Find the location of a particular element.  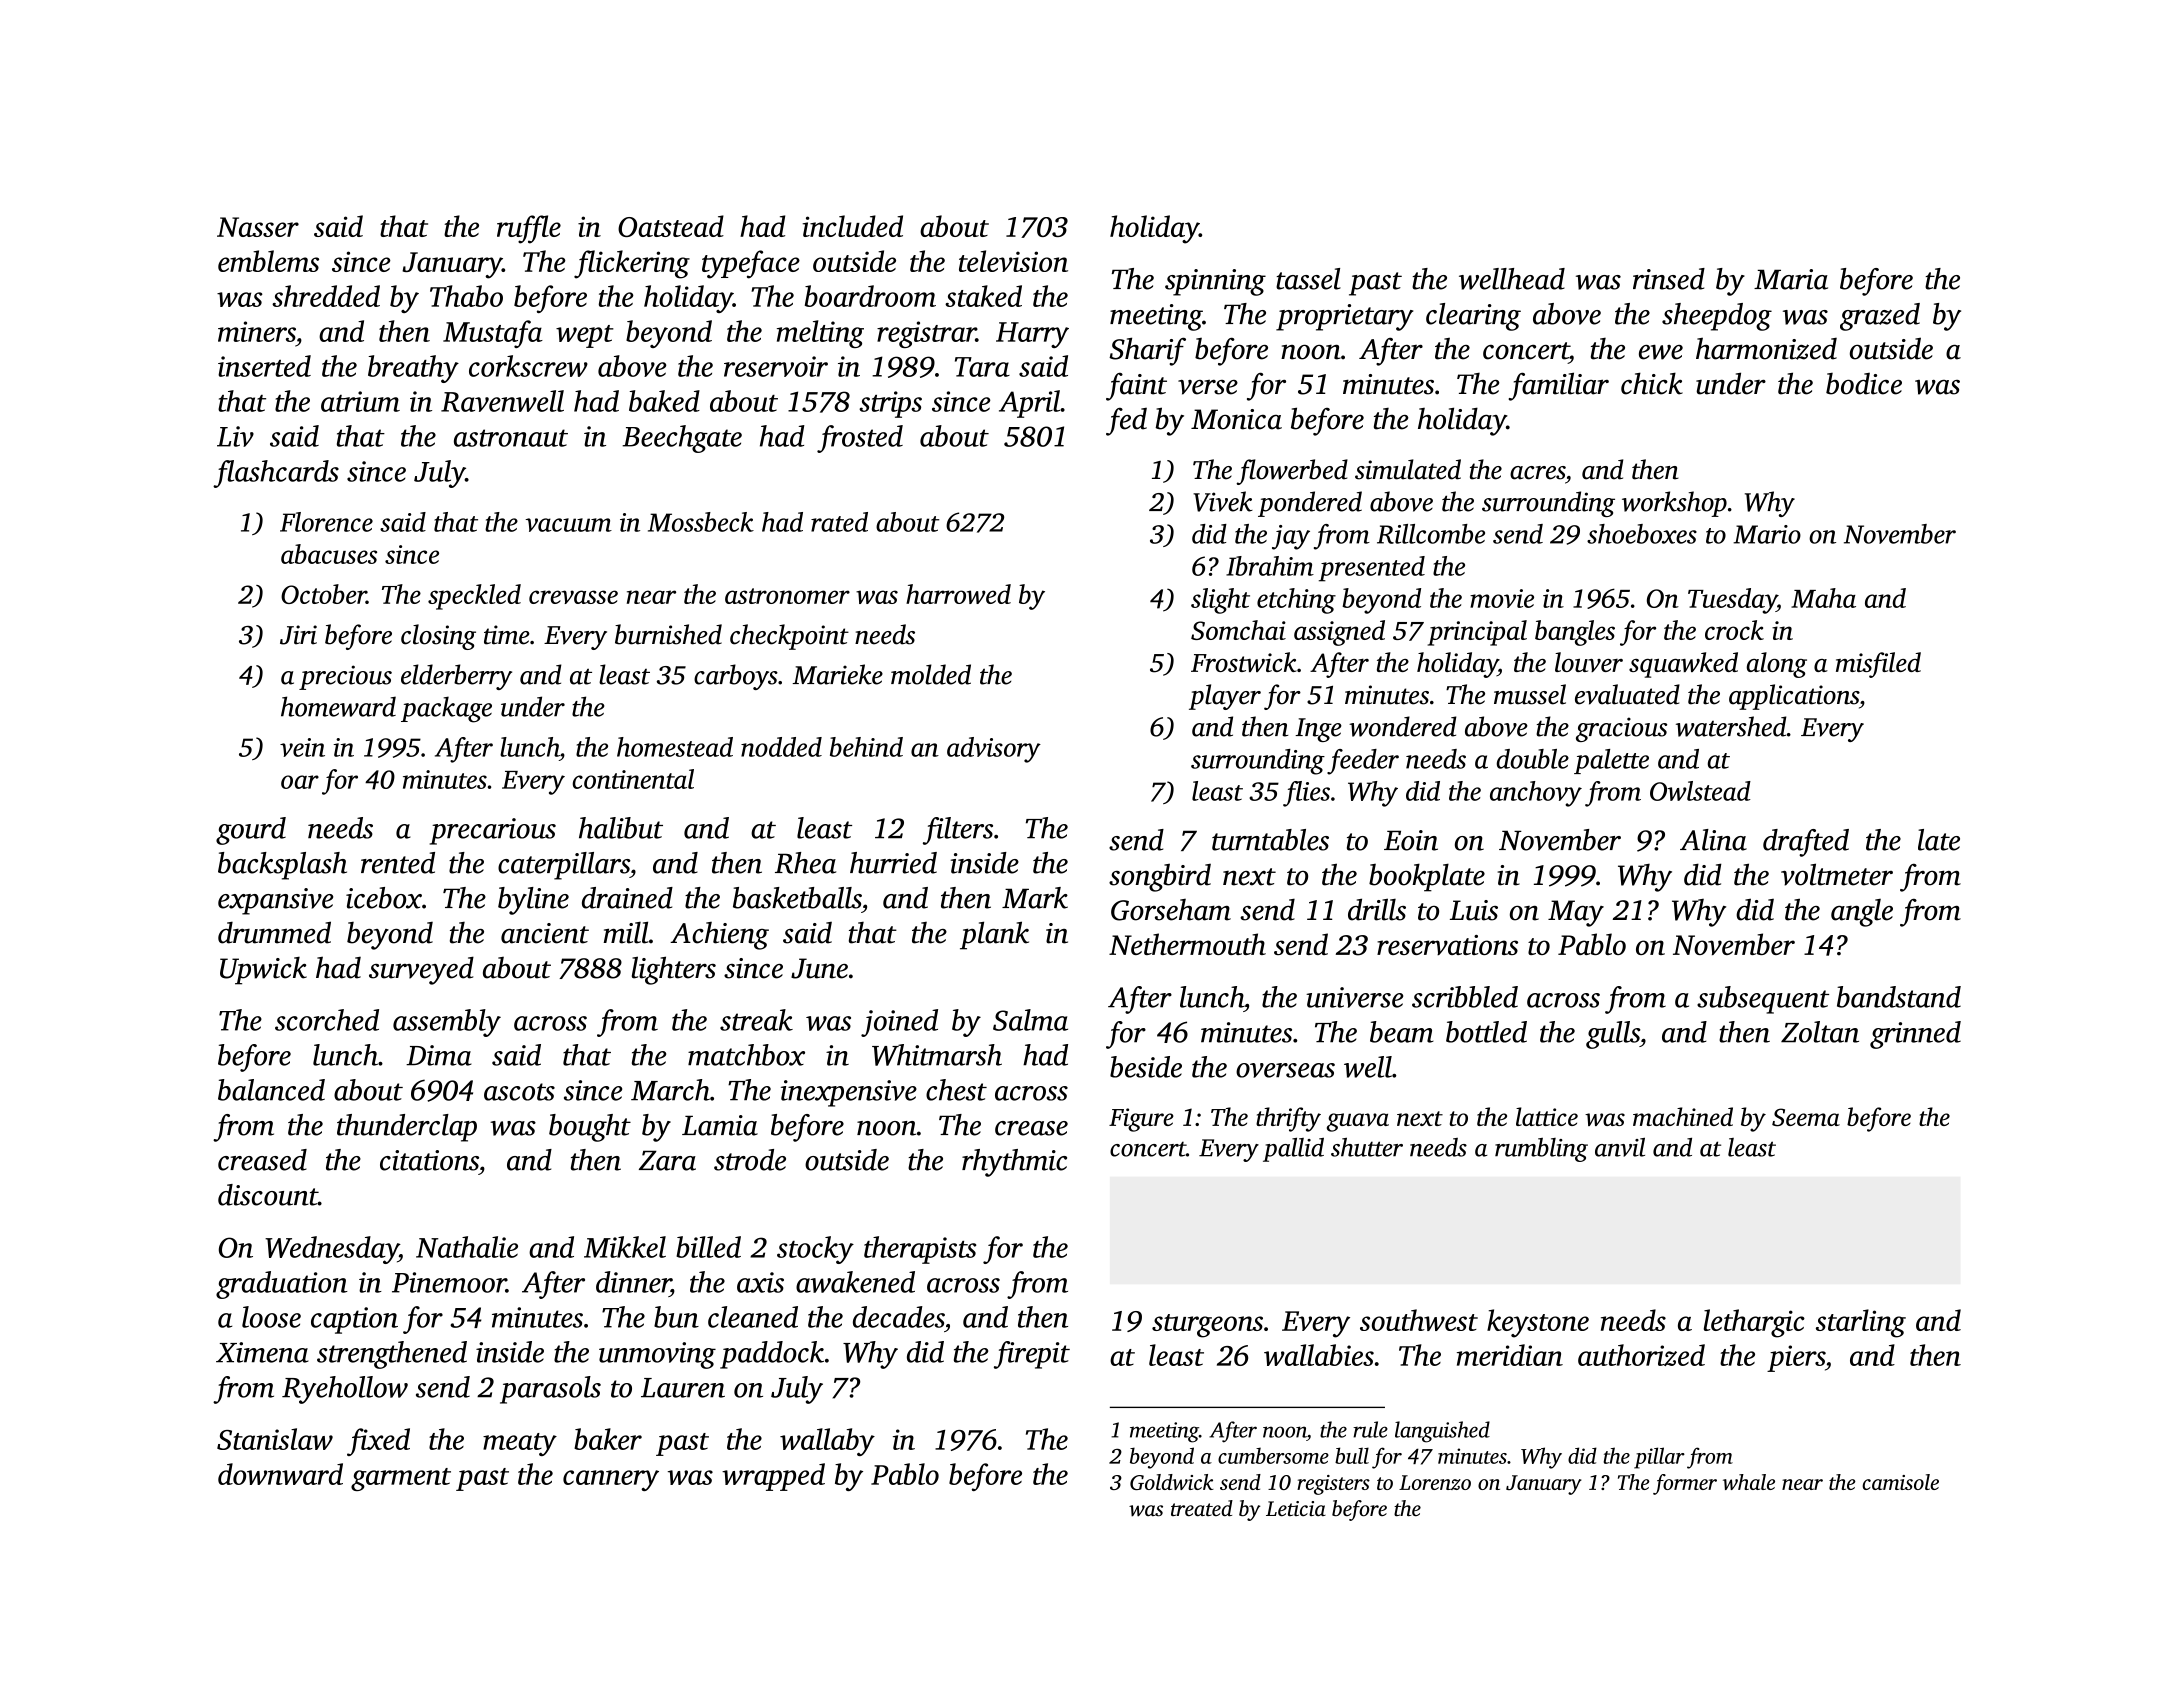

included is located at coordinates (853, 226).
